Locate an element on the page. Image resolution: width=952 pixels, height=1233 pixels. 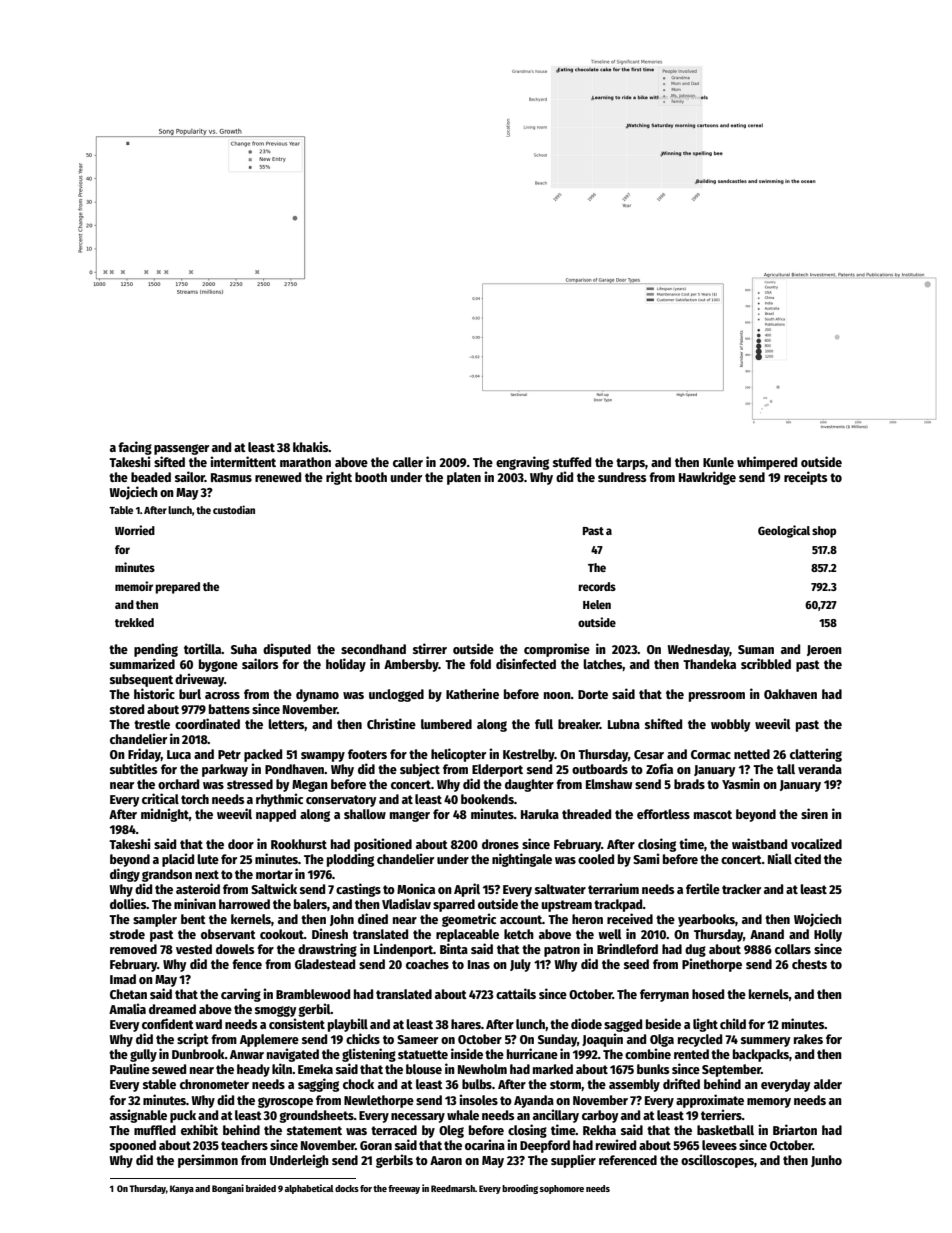
midnight is located at coordinates (165, 815).
